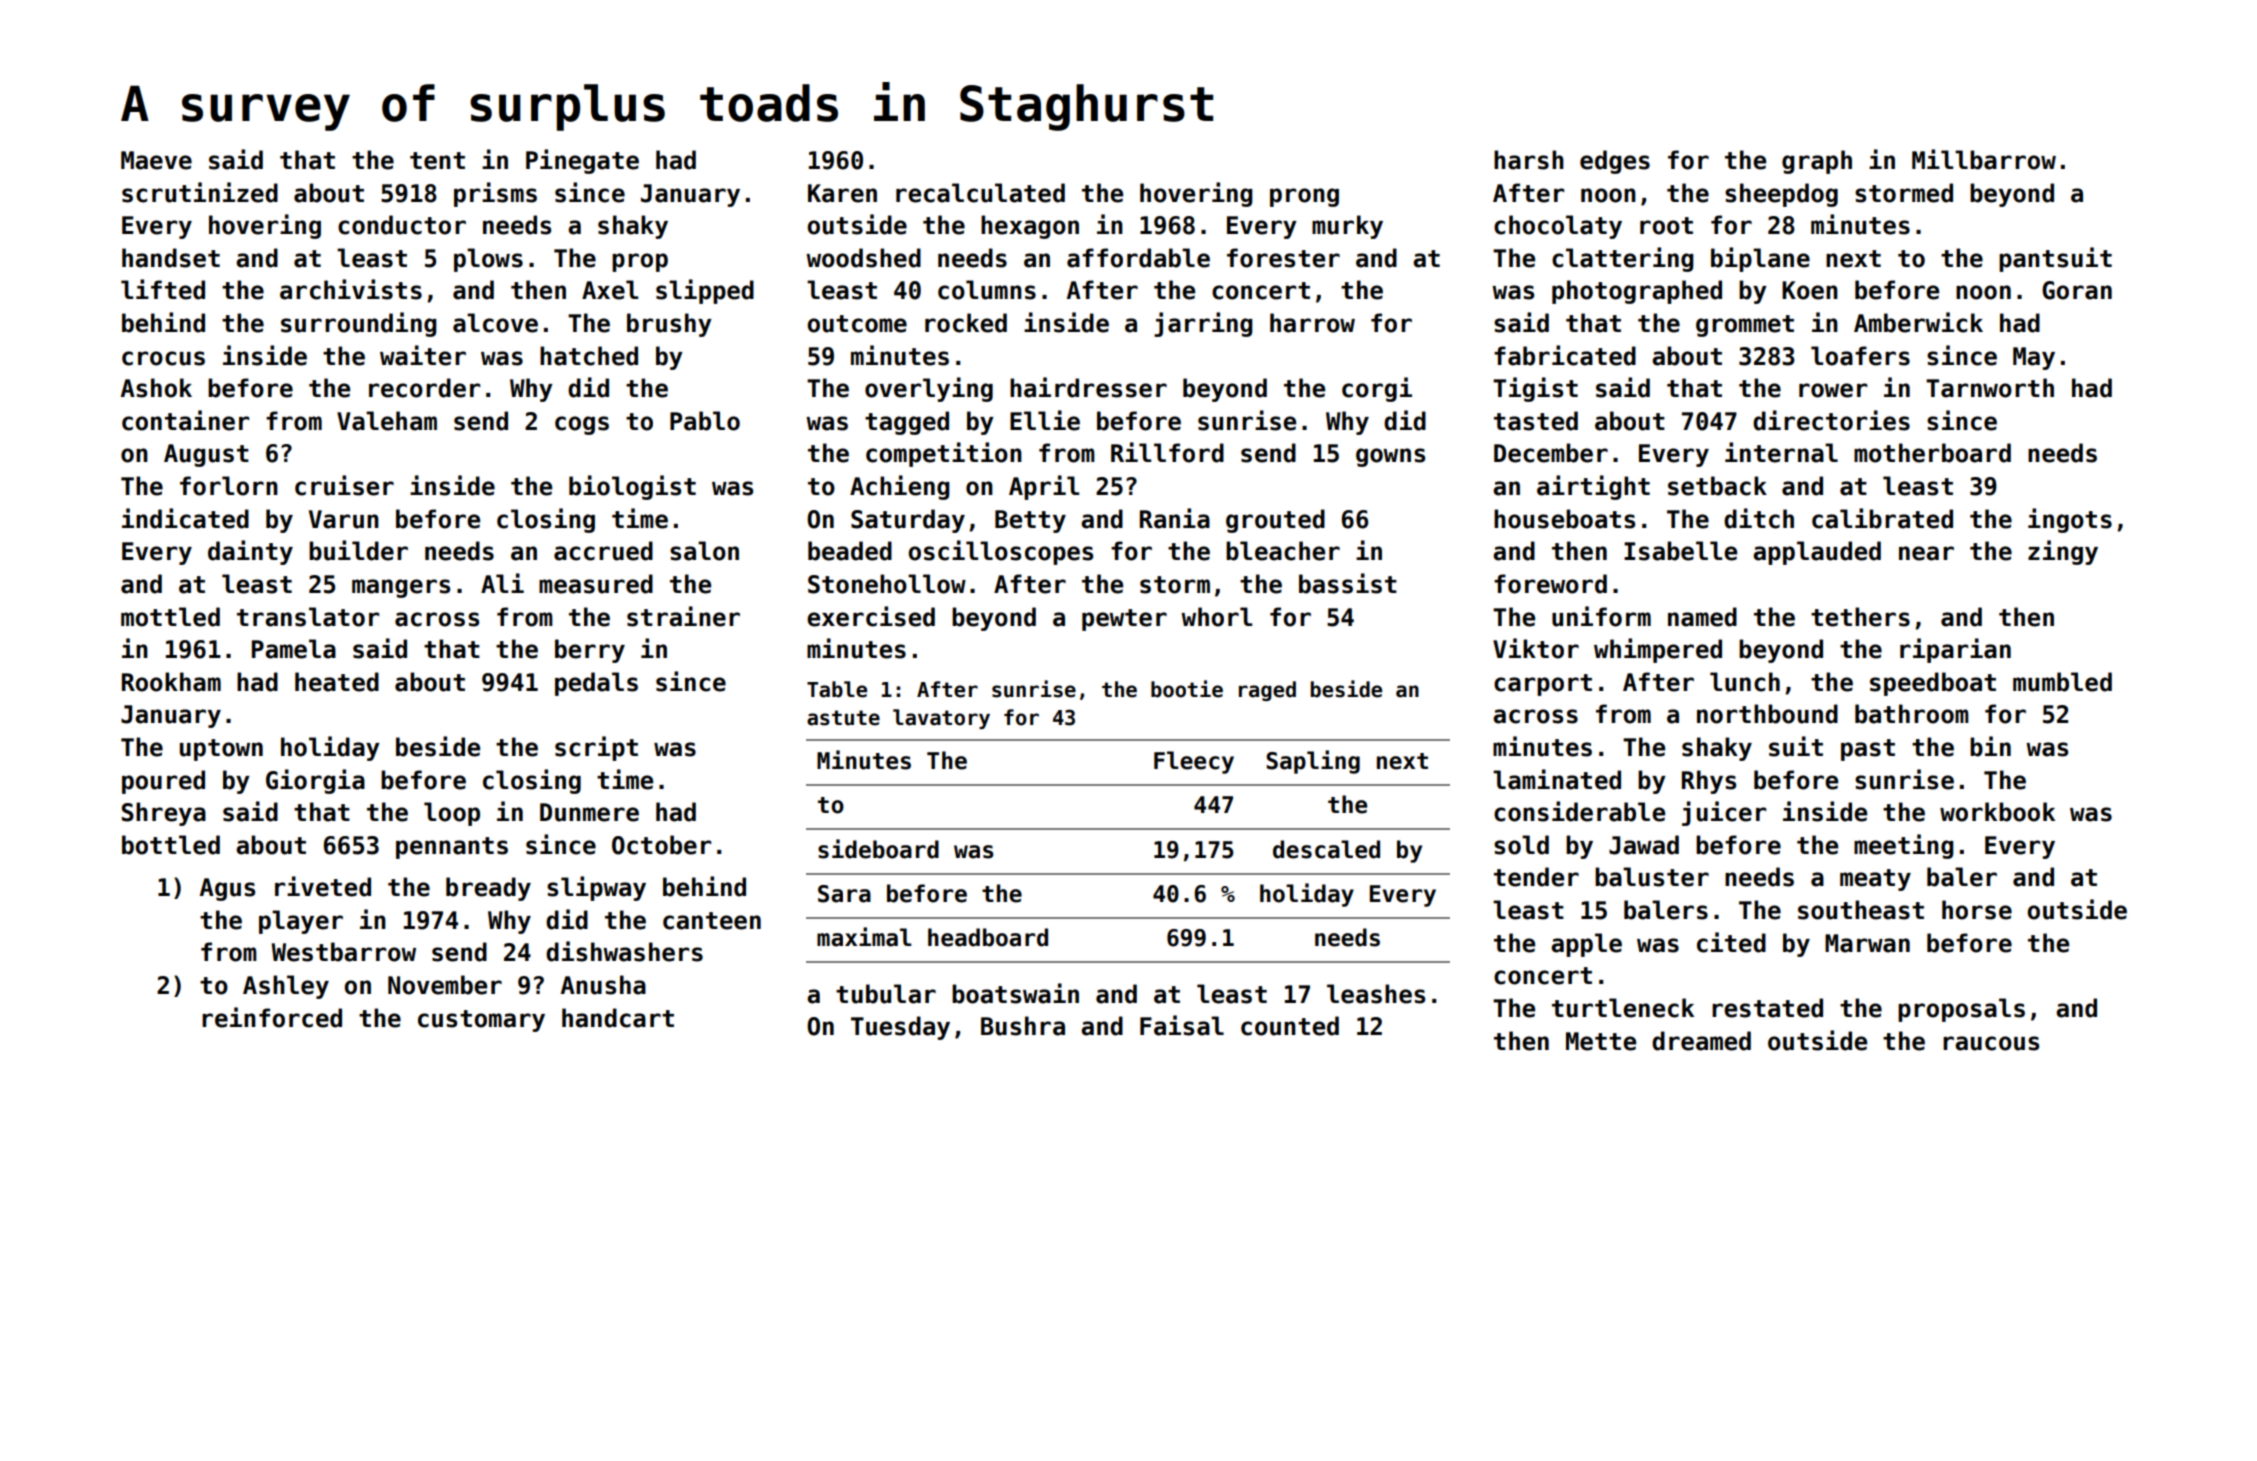 The height and width of the document is (1461, 2257). Describe the element at coordinates (2077, 290) in the document. I see `Goran` at that location.
